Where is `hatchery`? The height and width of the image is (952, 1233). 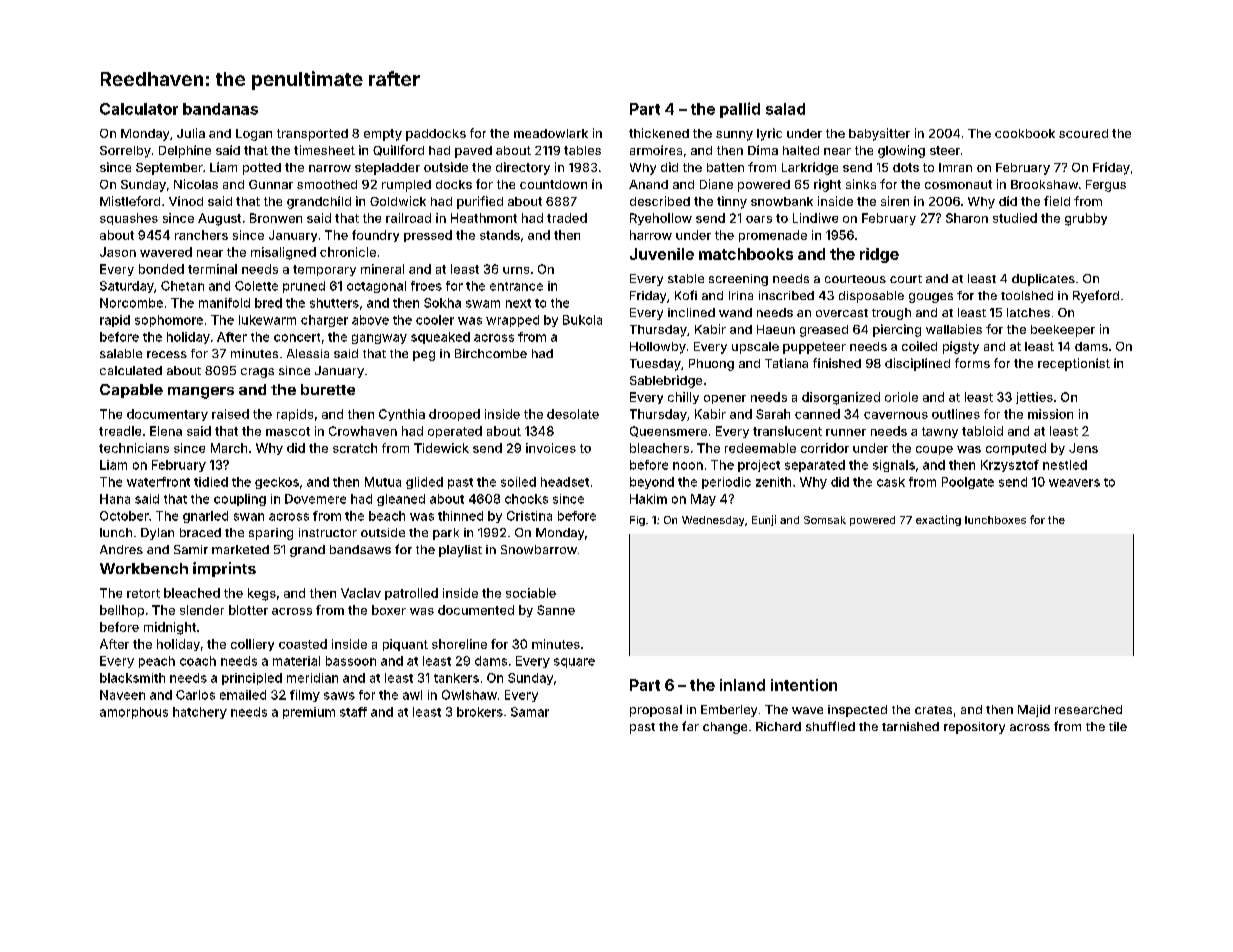
hatchery is located at coordinates (200, 713).
